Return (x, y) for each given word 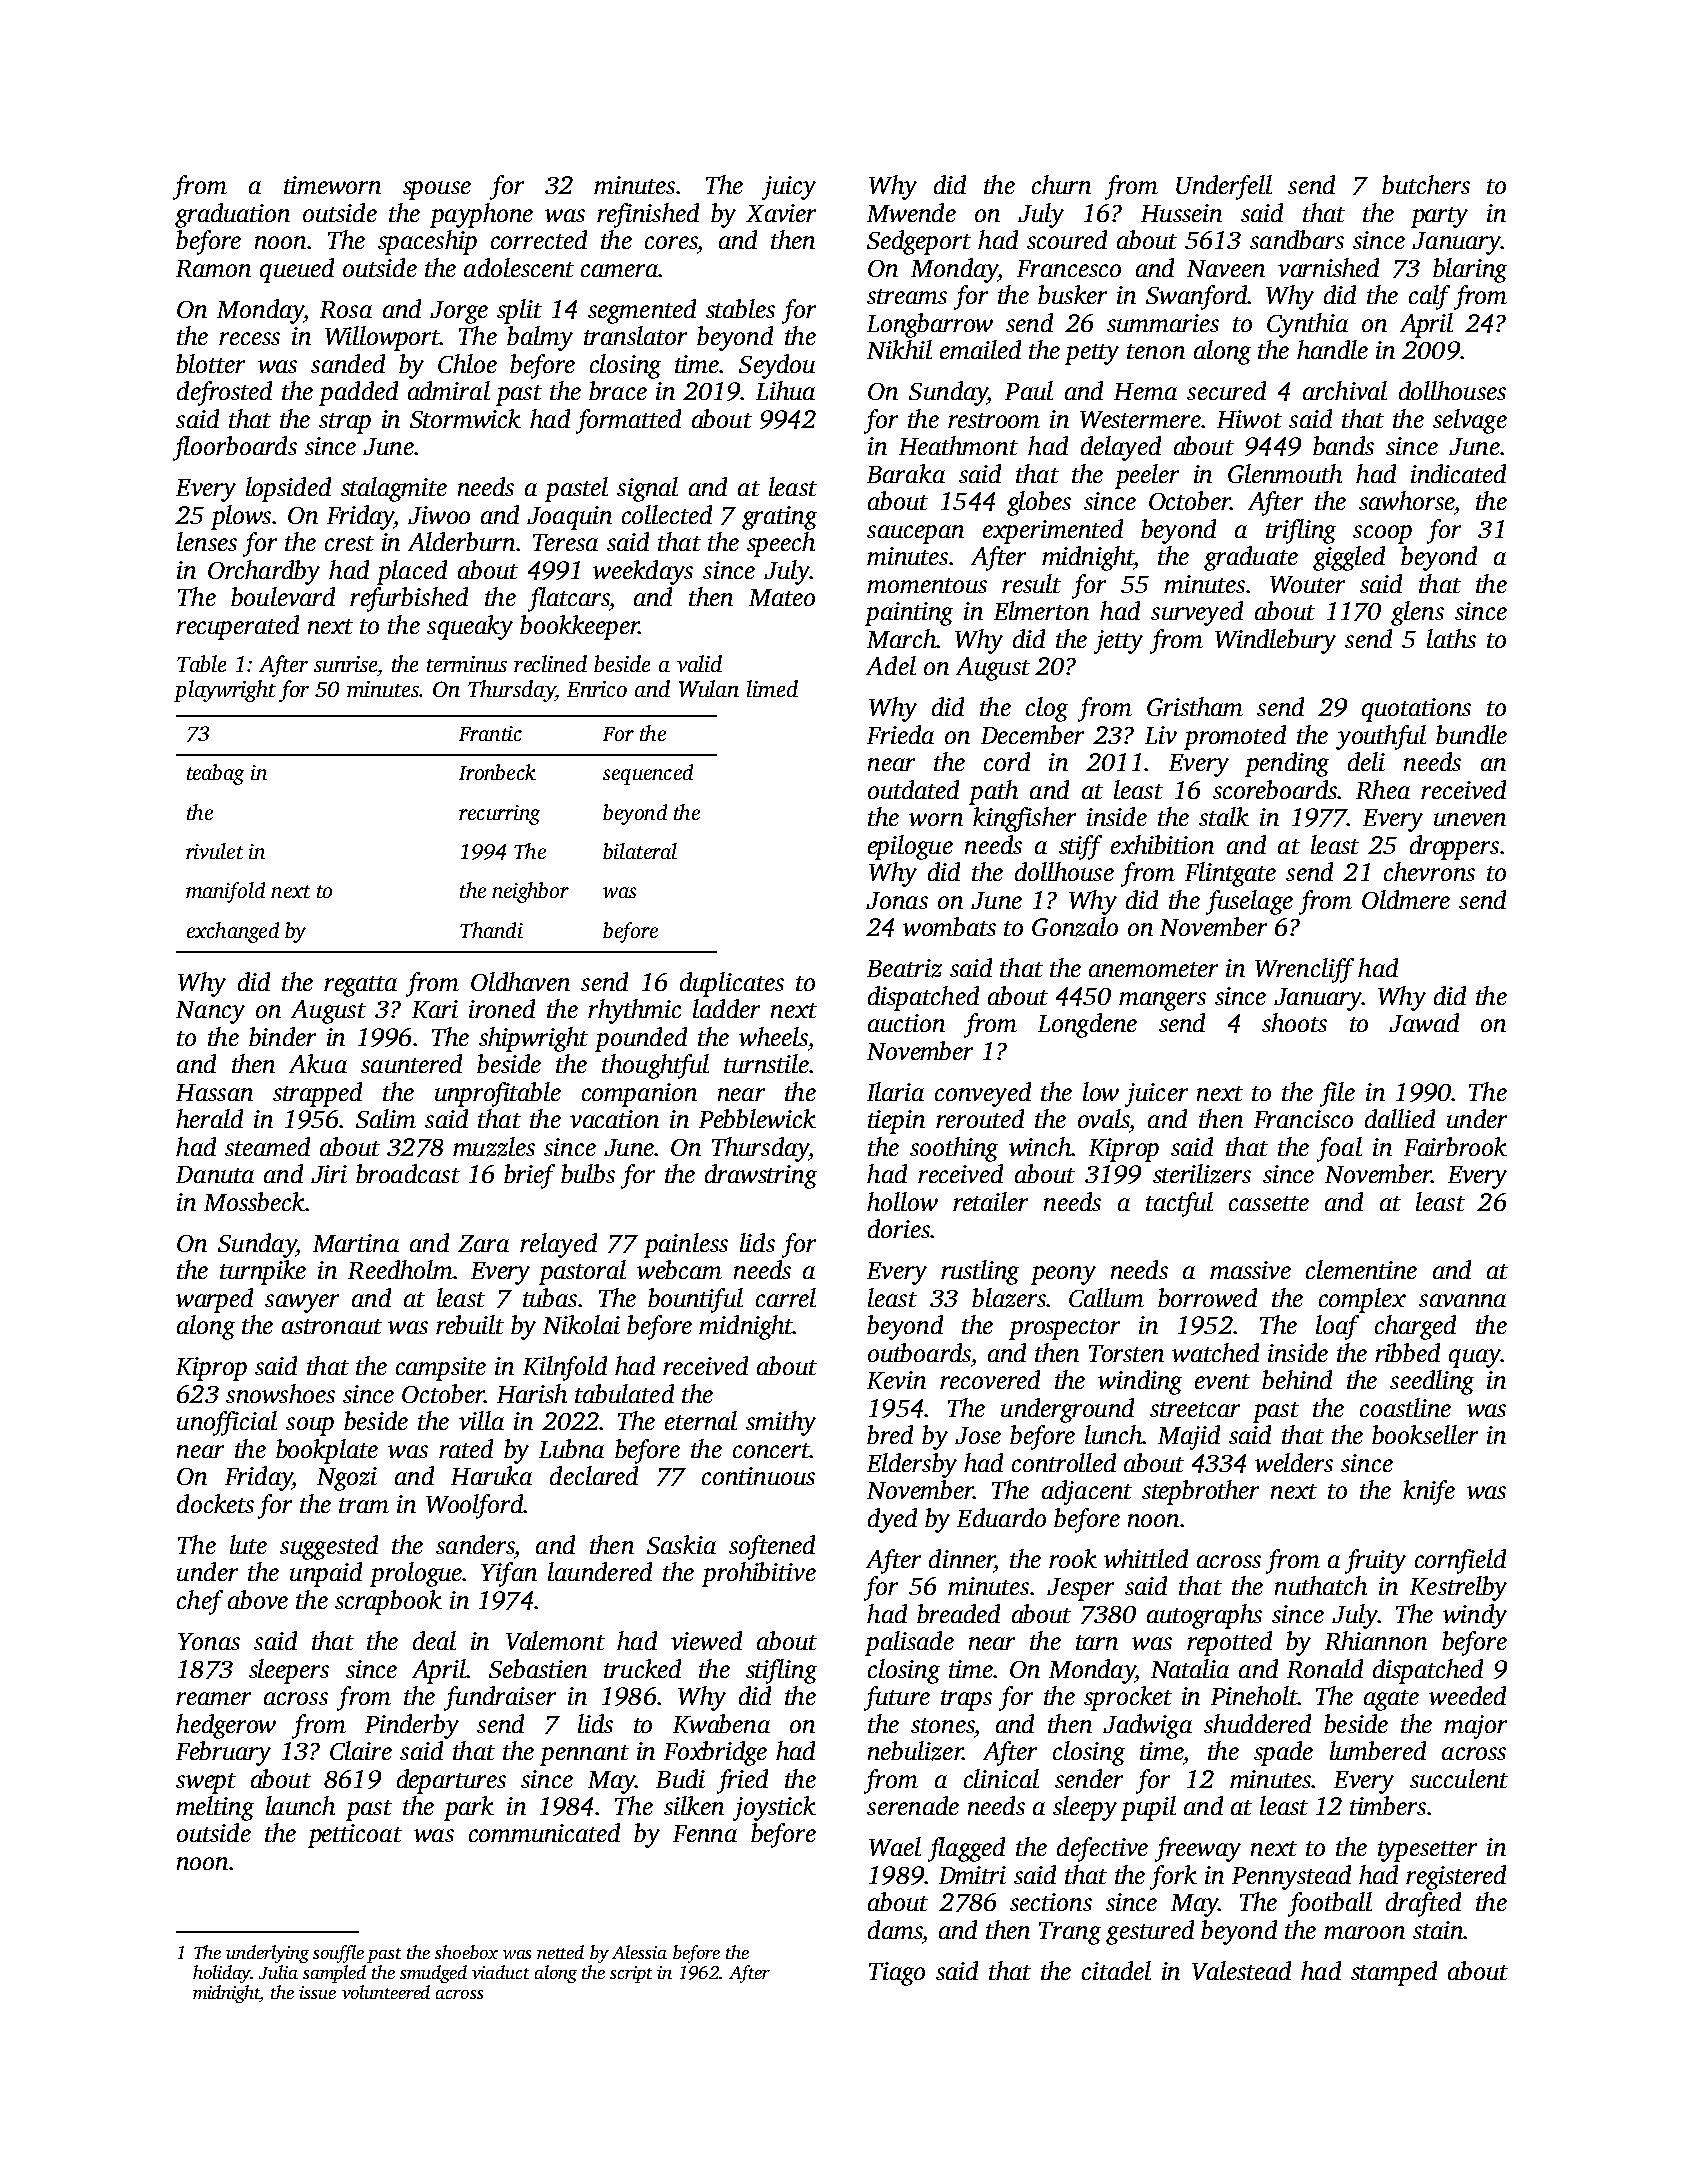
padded (358, 393)
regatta (360, 986)
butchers (1426, 184)
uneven (1470, 819)
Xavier (781, 213)
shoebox (466, 1952)
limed (772, 688)
